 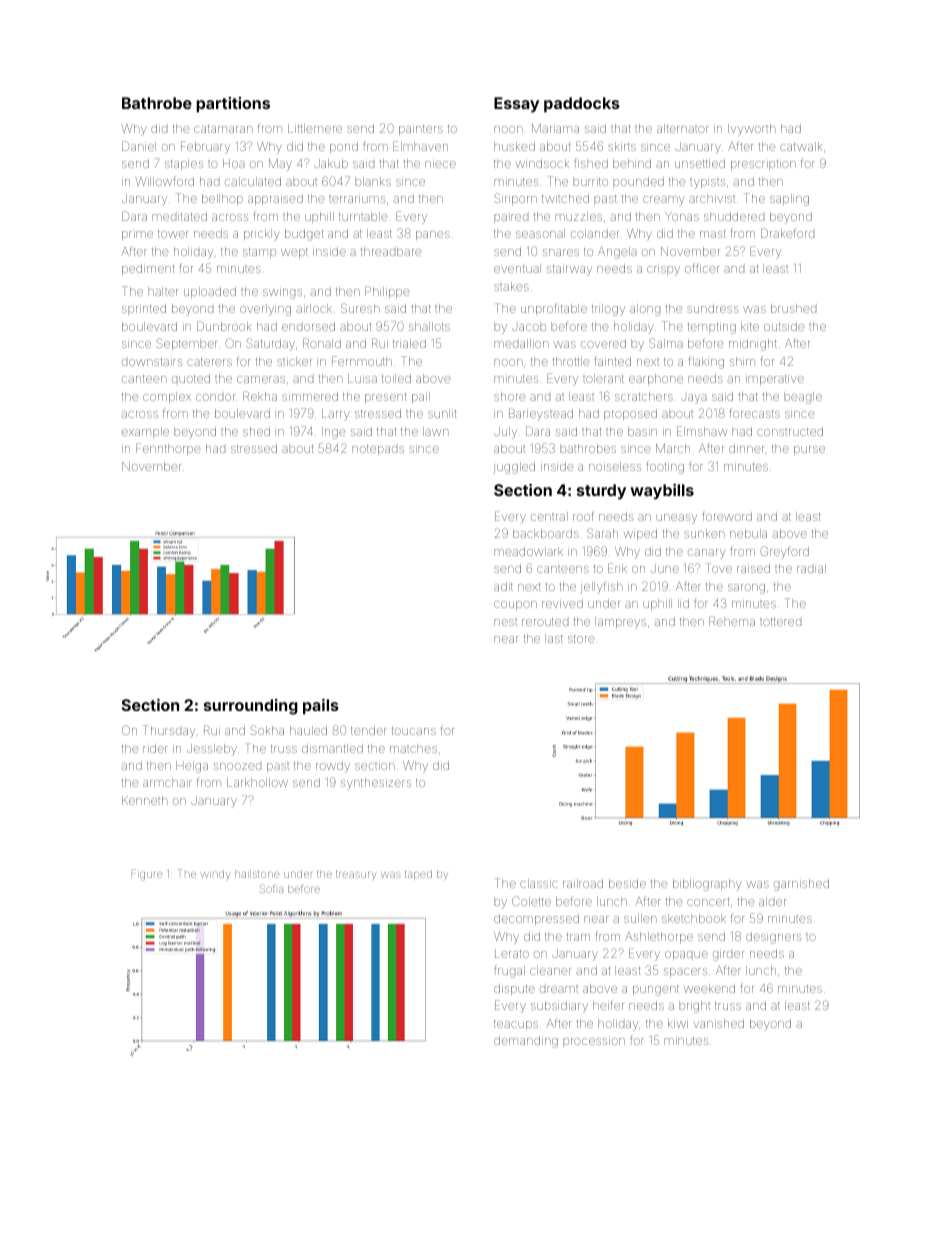 What do you see at coordinates (413, 748) in the screenshot?
I see `matches` at bounding box center [413, 748].
